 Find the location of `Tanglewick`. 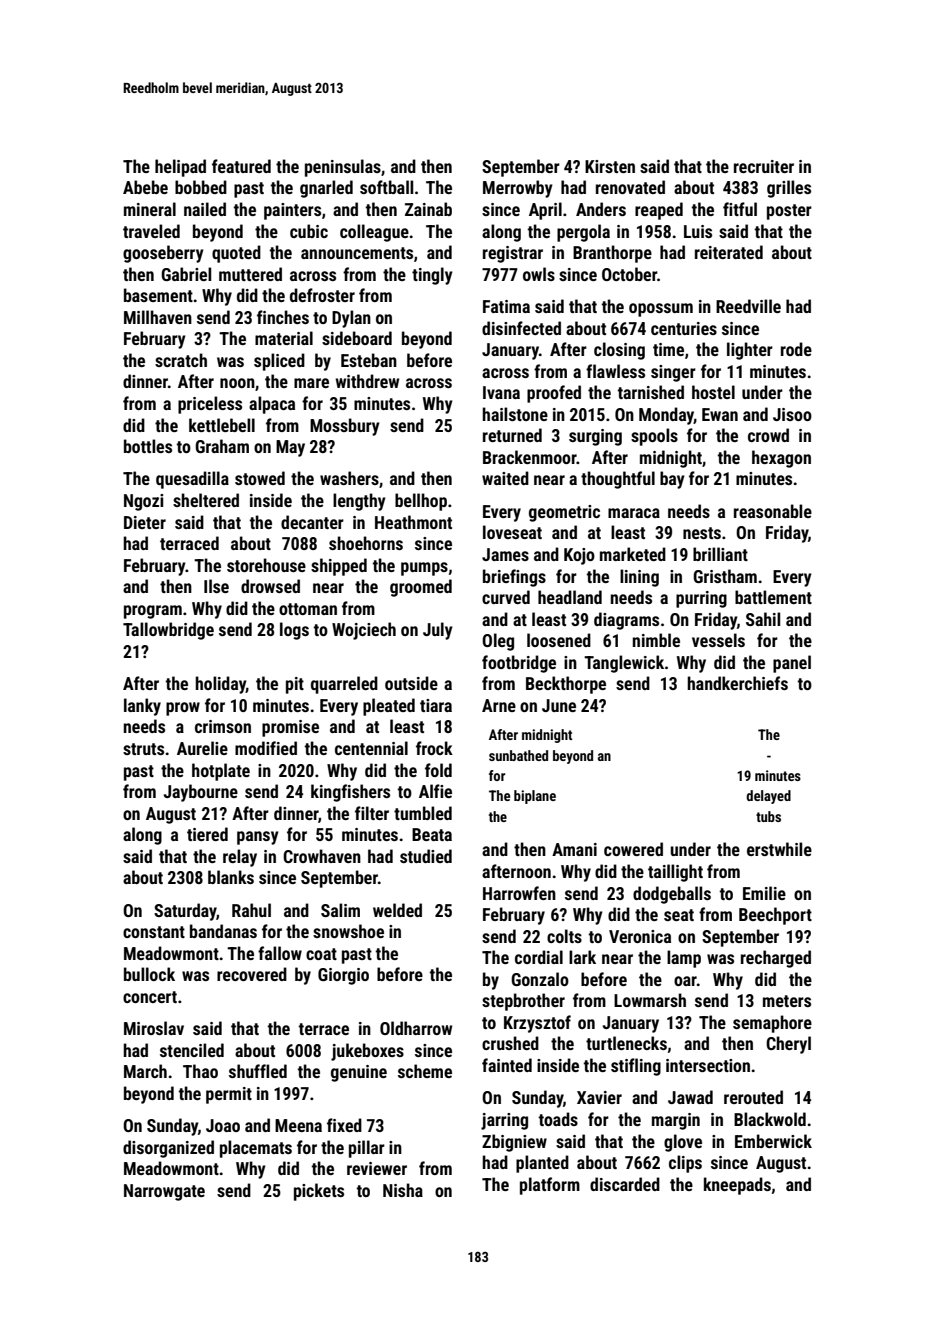

Tanglewick is located at coordinates (624, 664).
